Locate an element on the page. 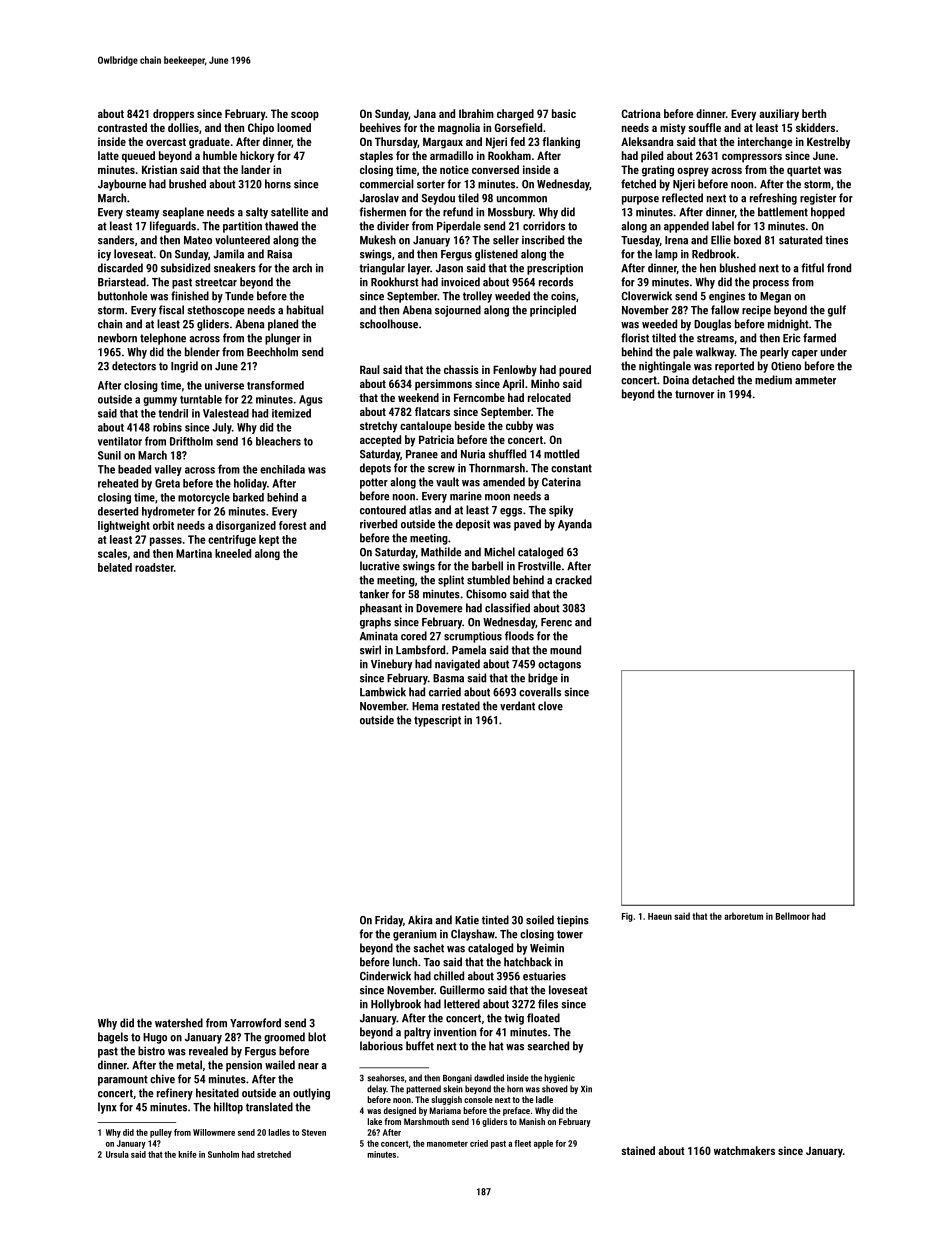 This document has height=1233, width=952. Friday is located at coordinates (389, 921).
